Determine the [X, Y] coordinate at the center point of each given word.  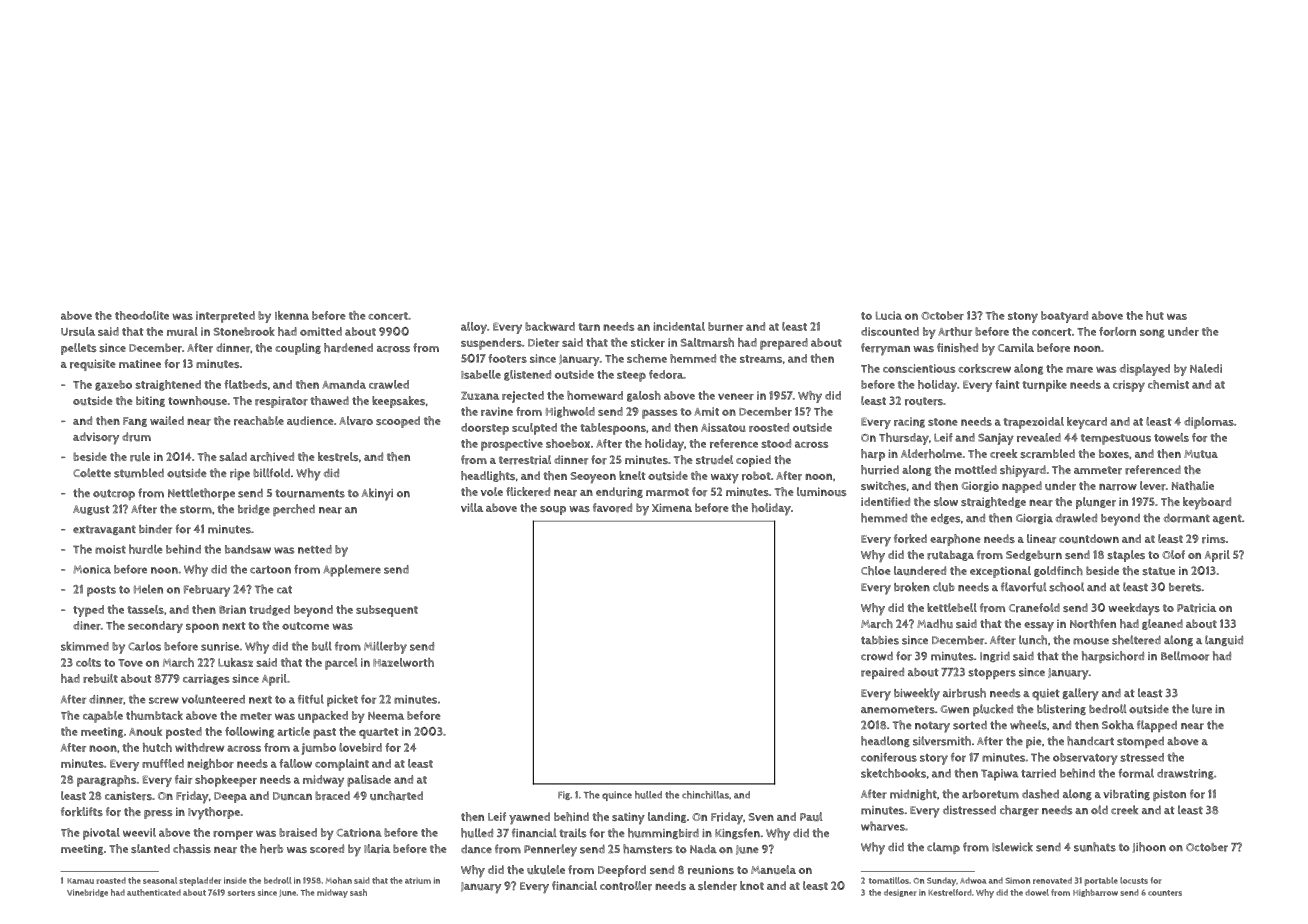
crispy [1129, 386]
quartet [379, 733]
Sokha [1118, 725]
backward [550, 326]
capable [103, 717]
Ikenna [292, 315]
